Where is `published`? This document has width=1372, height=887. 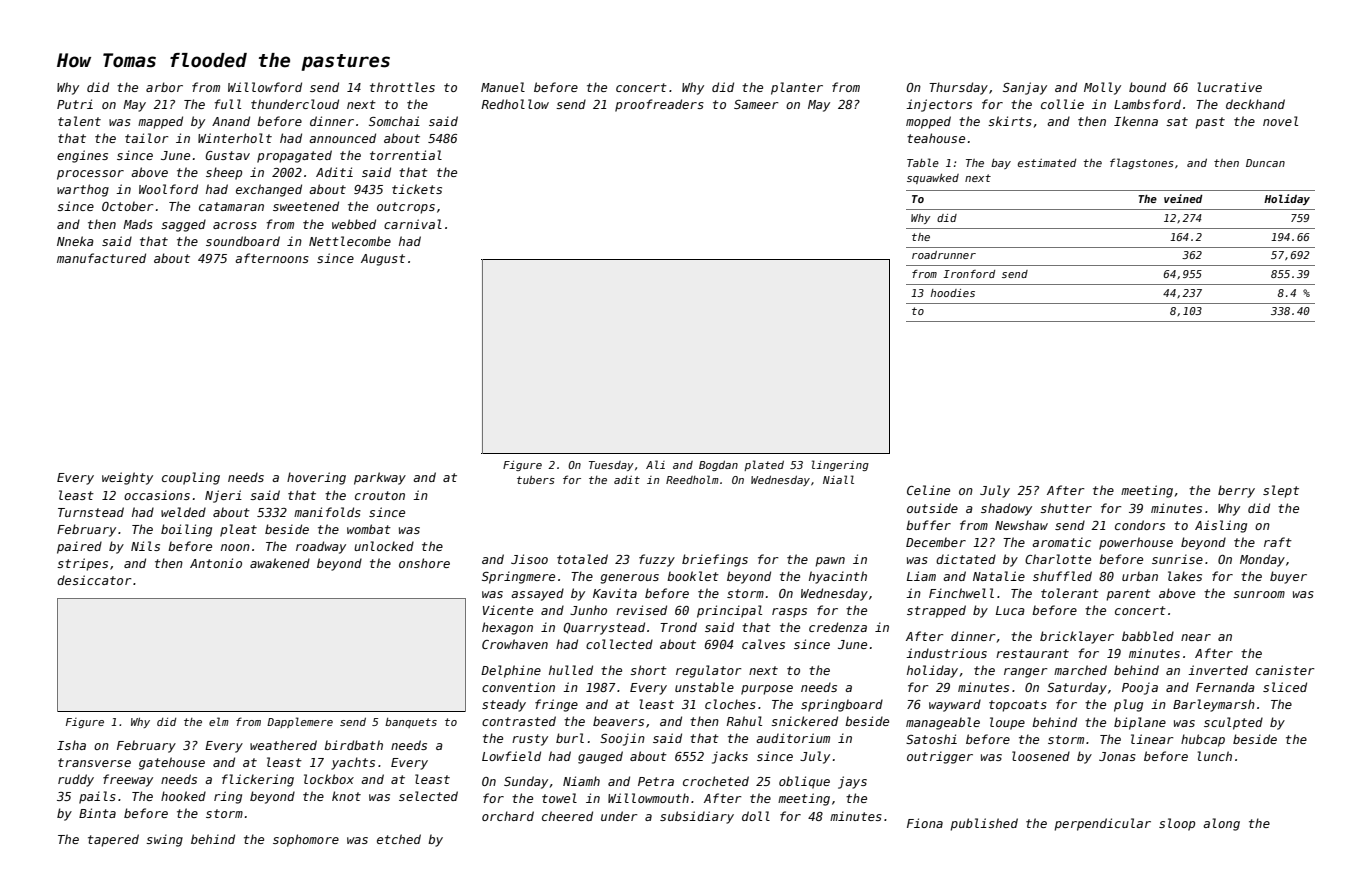
published is located at coordinates (984, 824).
